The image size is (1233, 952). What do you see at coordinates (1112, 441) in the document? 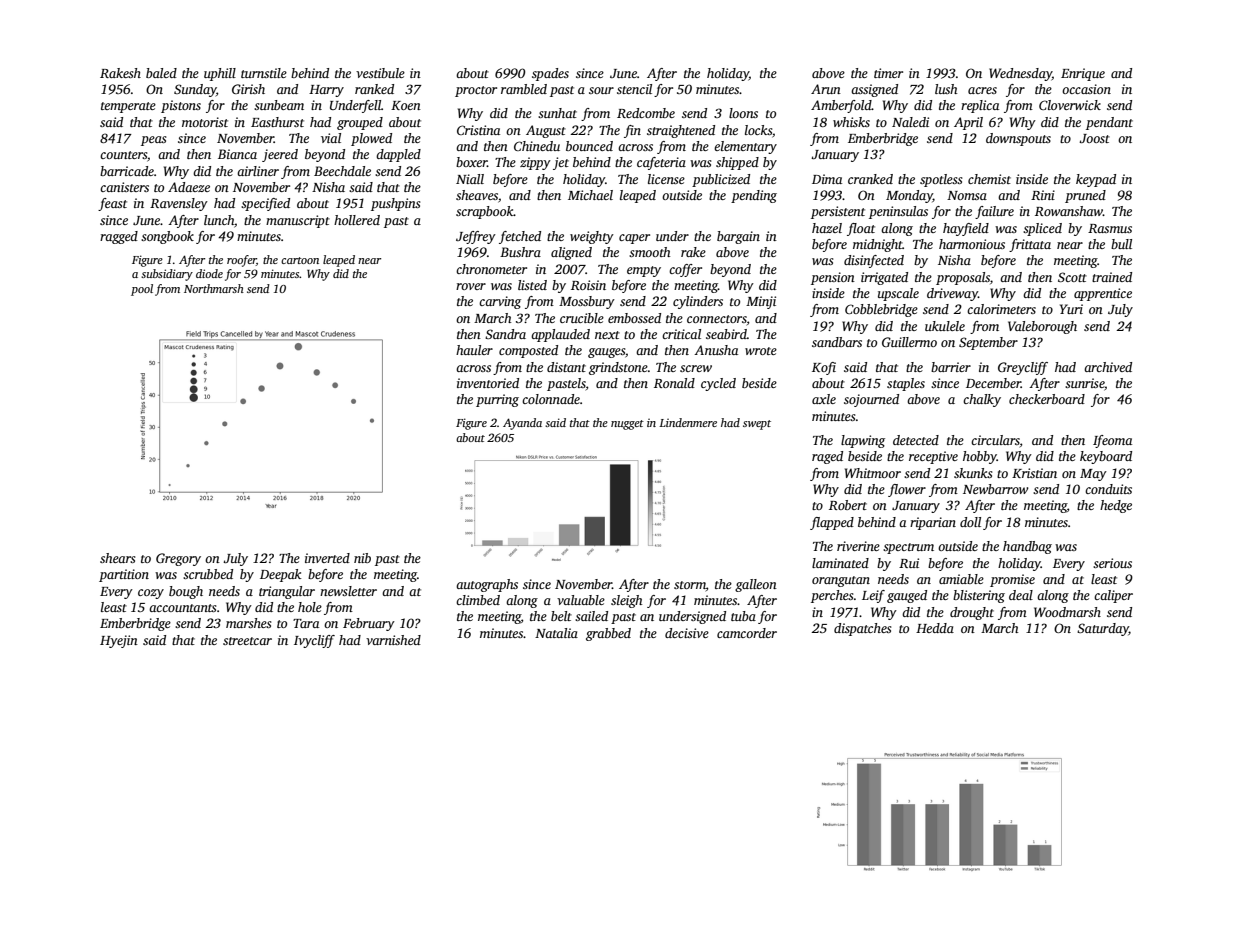
I see `Ifeoma` at bounding box center [1112, 441].
